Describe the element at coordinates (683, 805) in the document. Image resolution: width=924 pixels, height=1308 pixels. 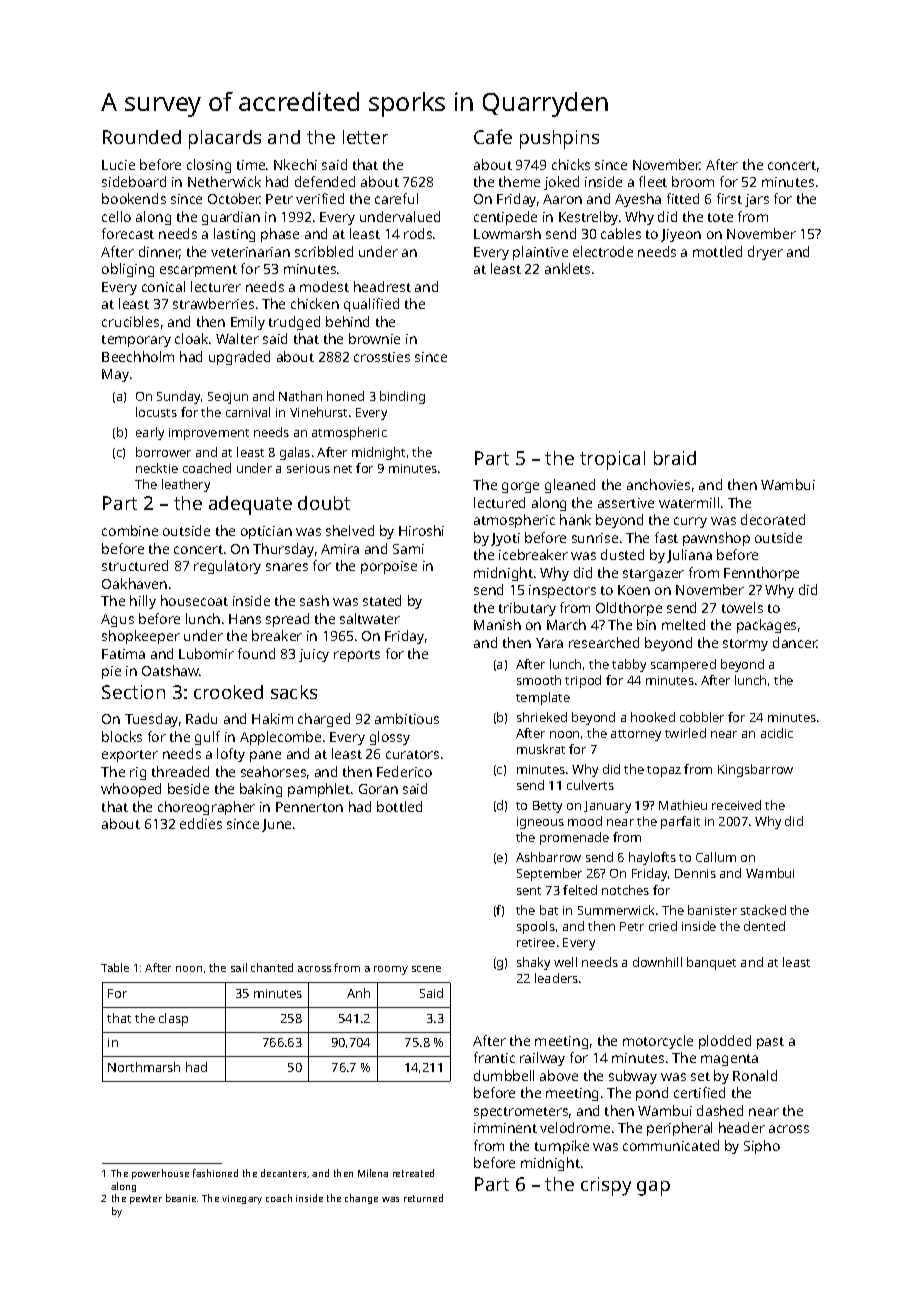
I see `Mathieu` at that location.
